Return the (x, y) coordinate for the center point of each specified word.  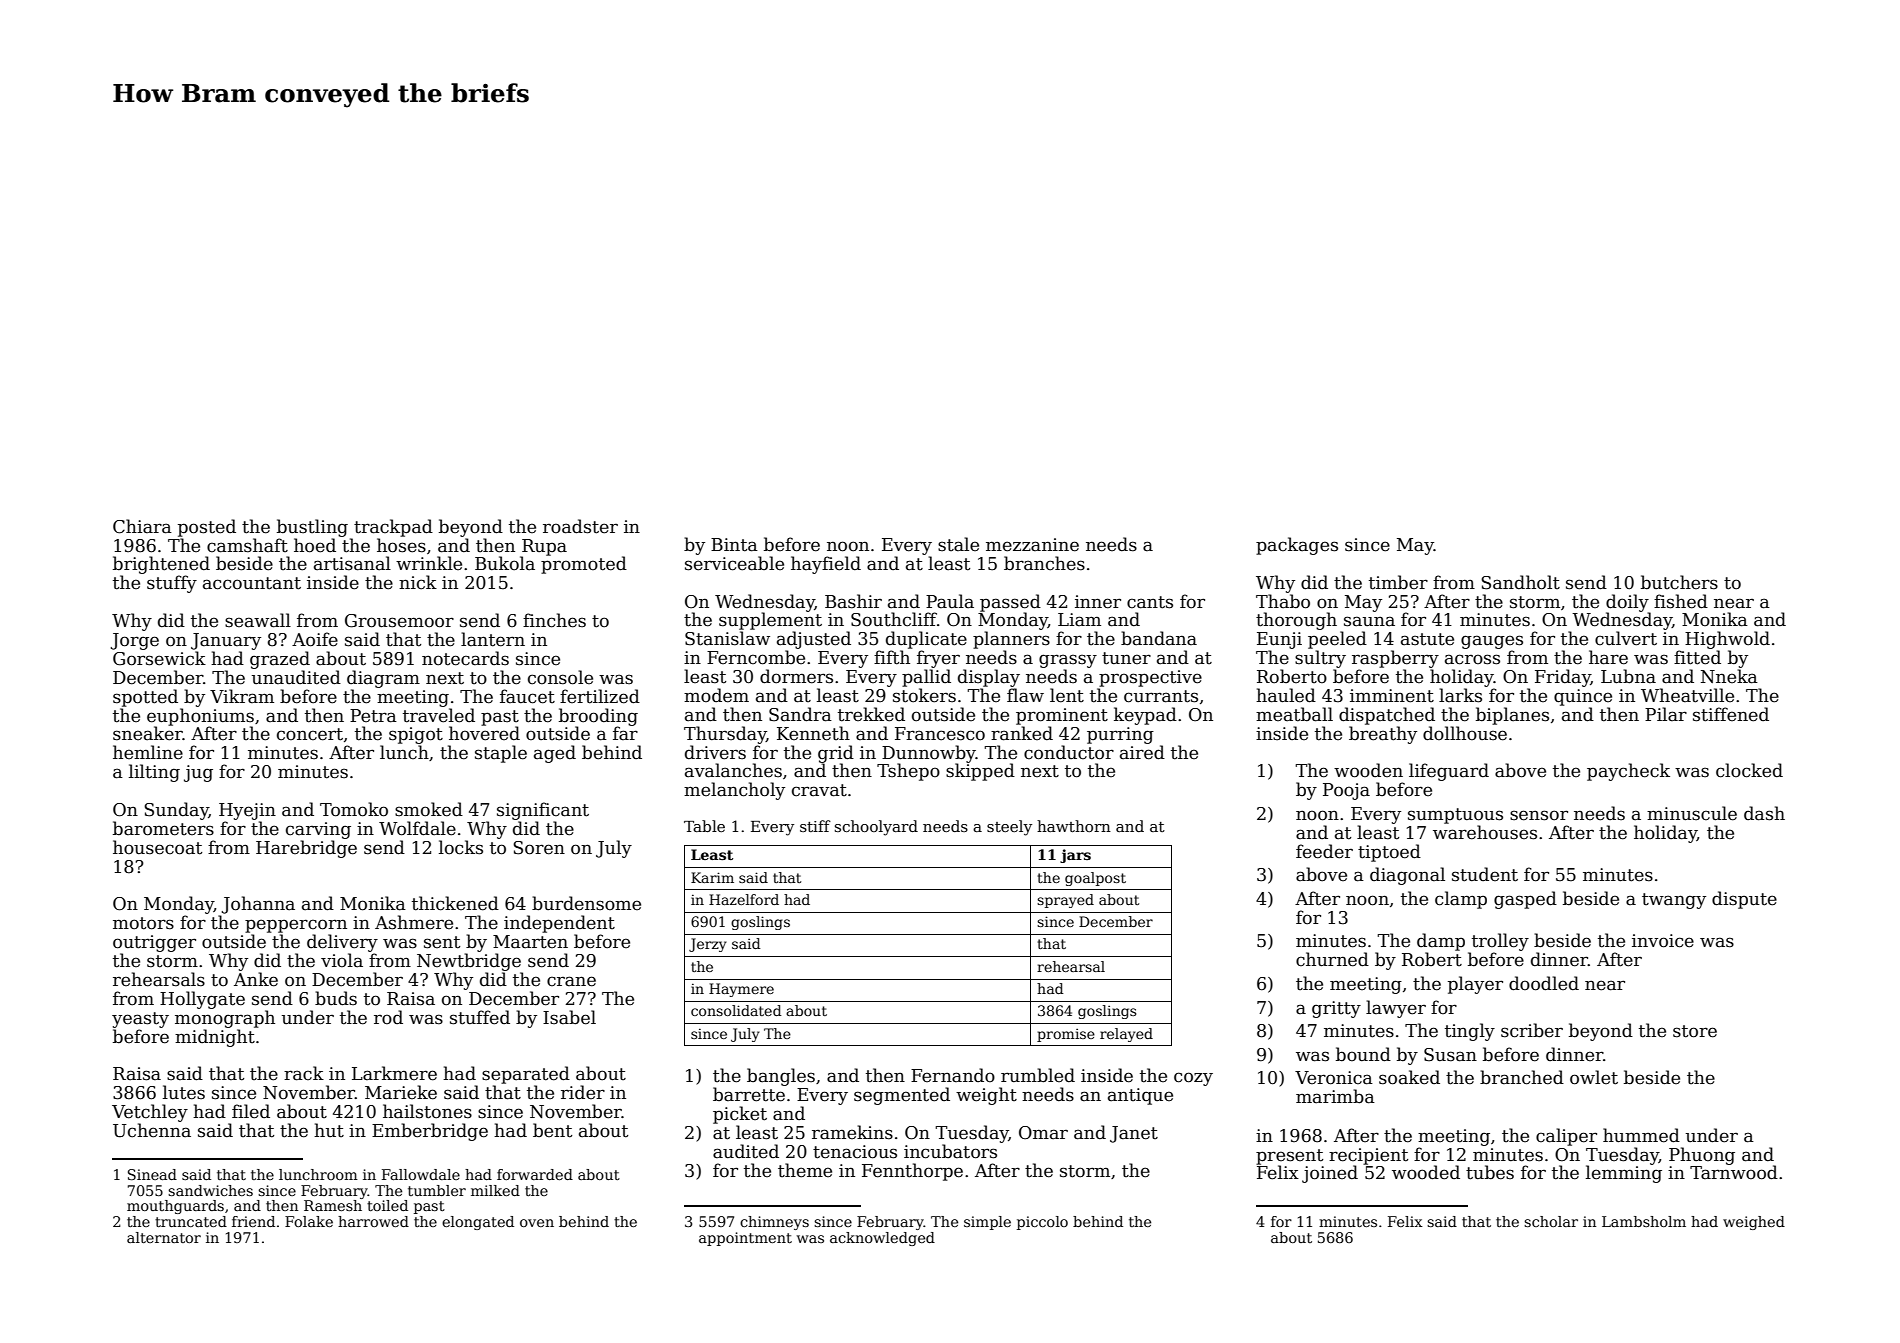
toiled (387, 1205)
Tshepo (908, 772)
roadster (580, 526)
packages (1297, 546)
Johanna (258, 905)
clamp (1461, 900)
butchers (1679, 582)
